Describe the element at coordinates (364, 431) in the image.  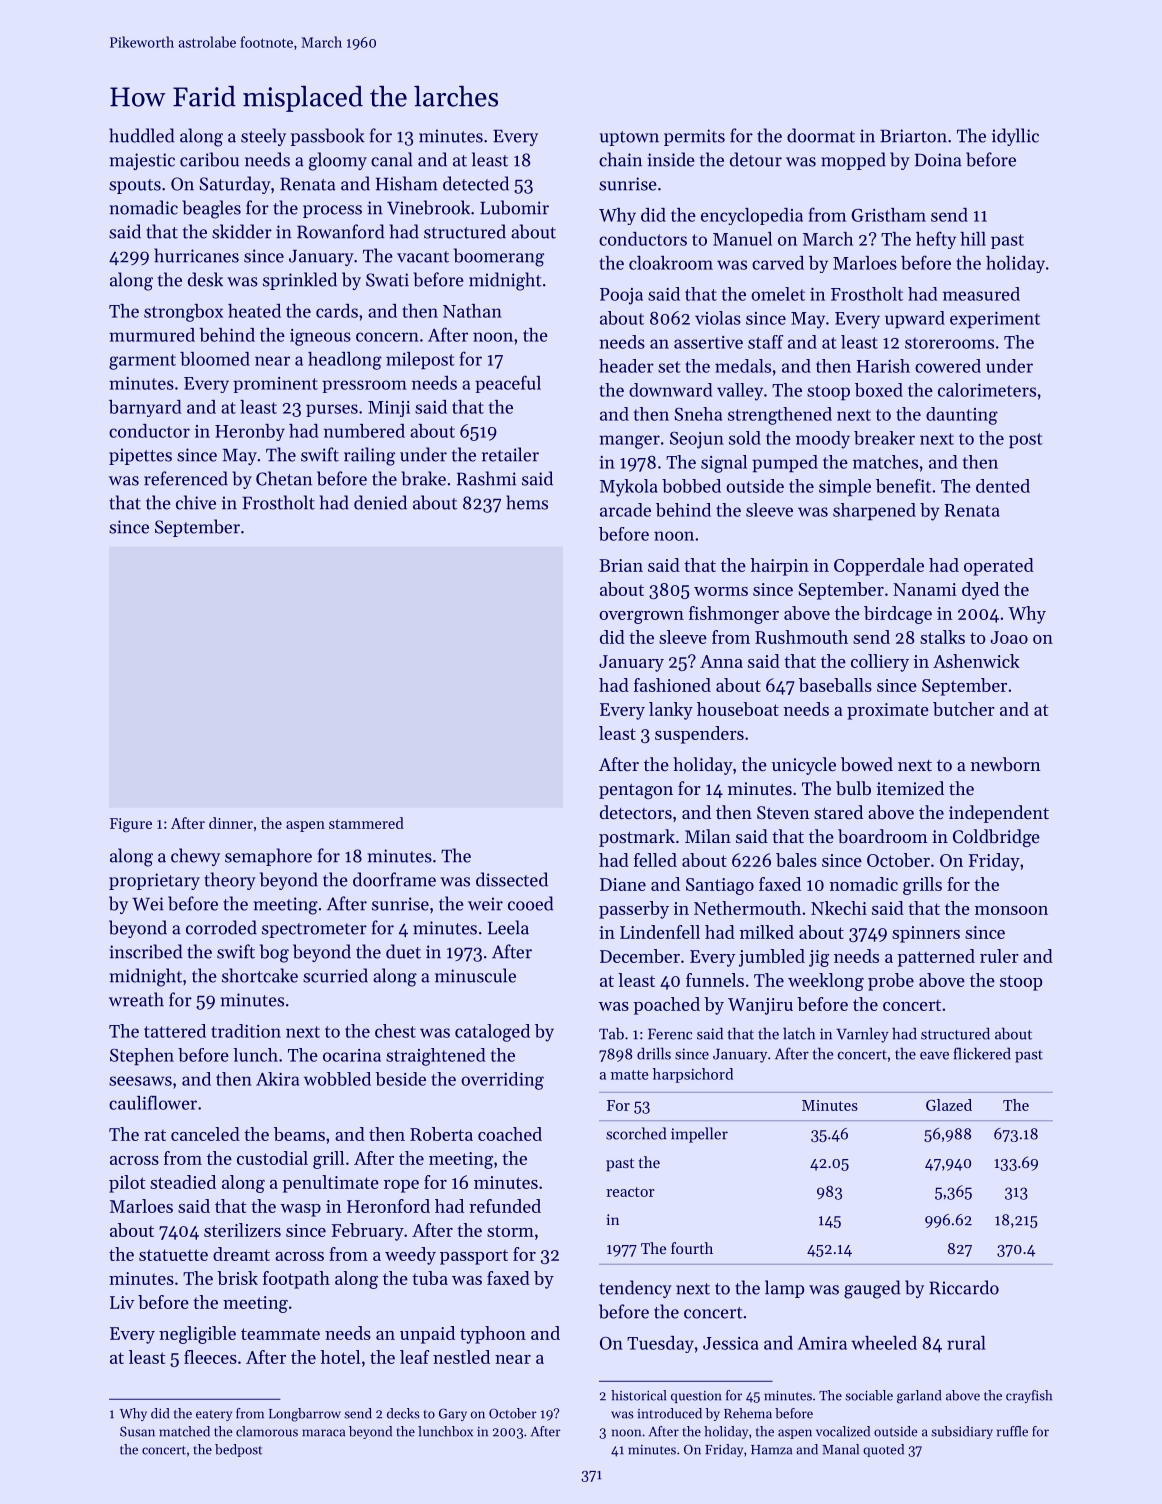
I see `numbered` at that location.
